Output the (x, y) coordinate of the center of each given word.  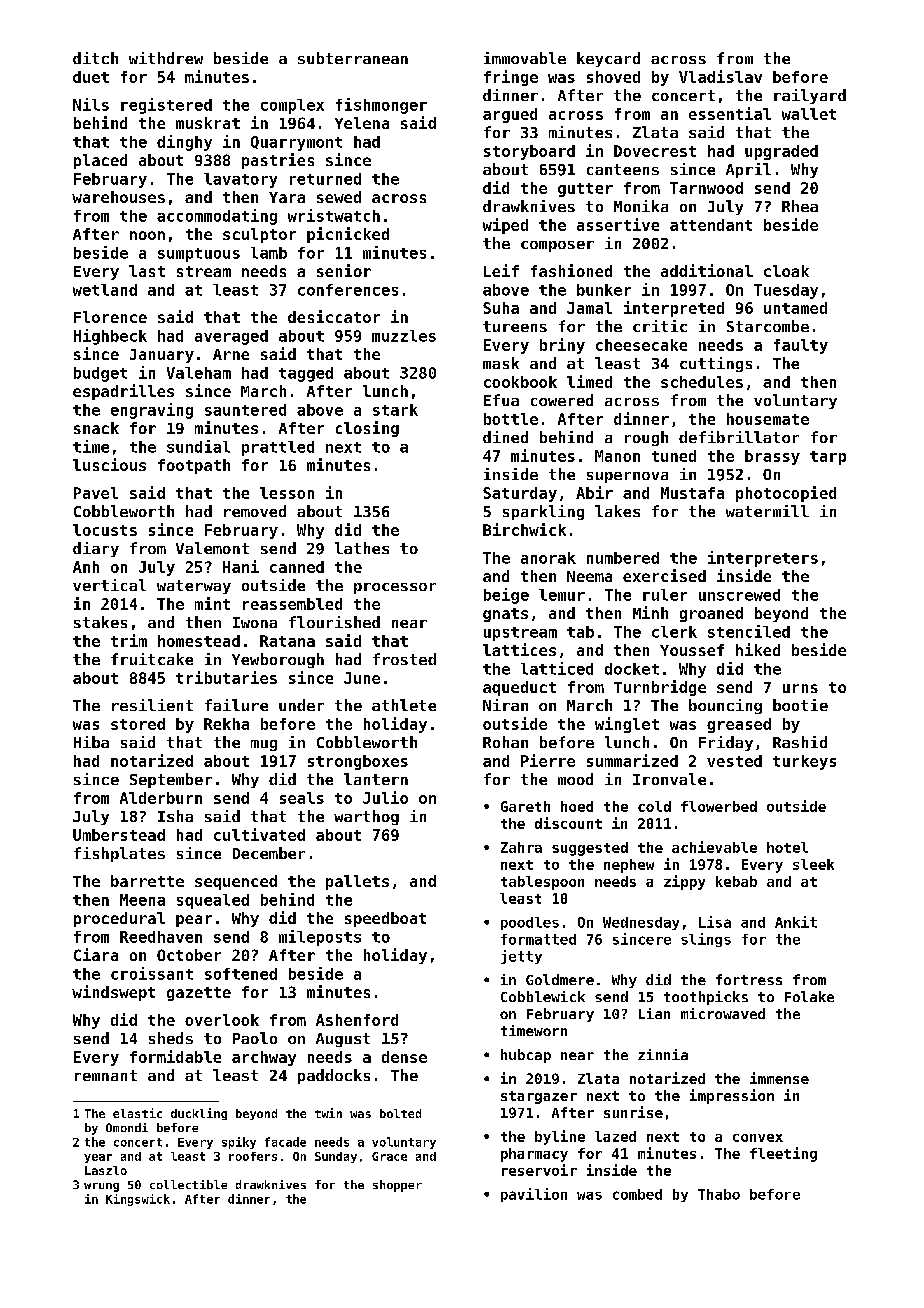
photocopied (786, 494)
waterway (194, 587)
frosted (404, 659)
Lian (654, 1013)
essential (730, 113)
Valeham (199, 373)
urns (800, 688)
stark (395, 410)
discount (568, 823)
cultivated (259, 834)
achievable (714, 847)
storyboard (529, 152)
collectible (188, 1184)
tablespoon (542, 883)
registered (166, 106)
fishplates (119, 854)
